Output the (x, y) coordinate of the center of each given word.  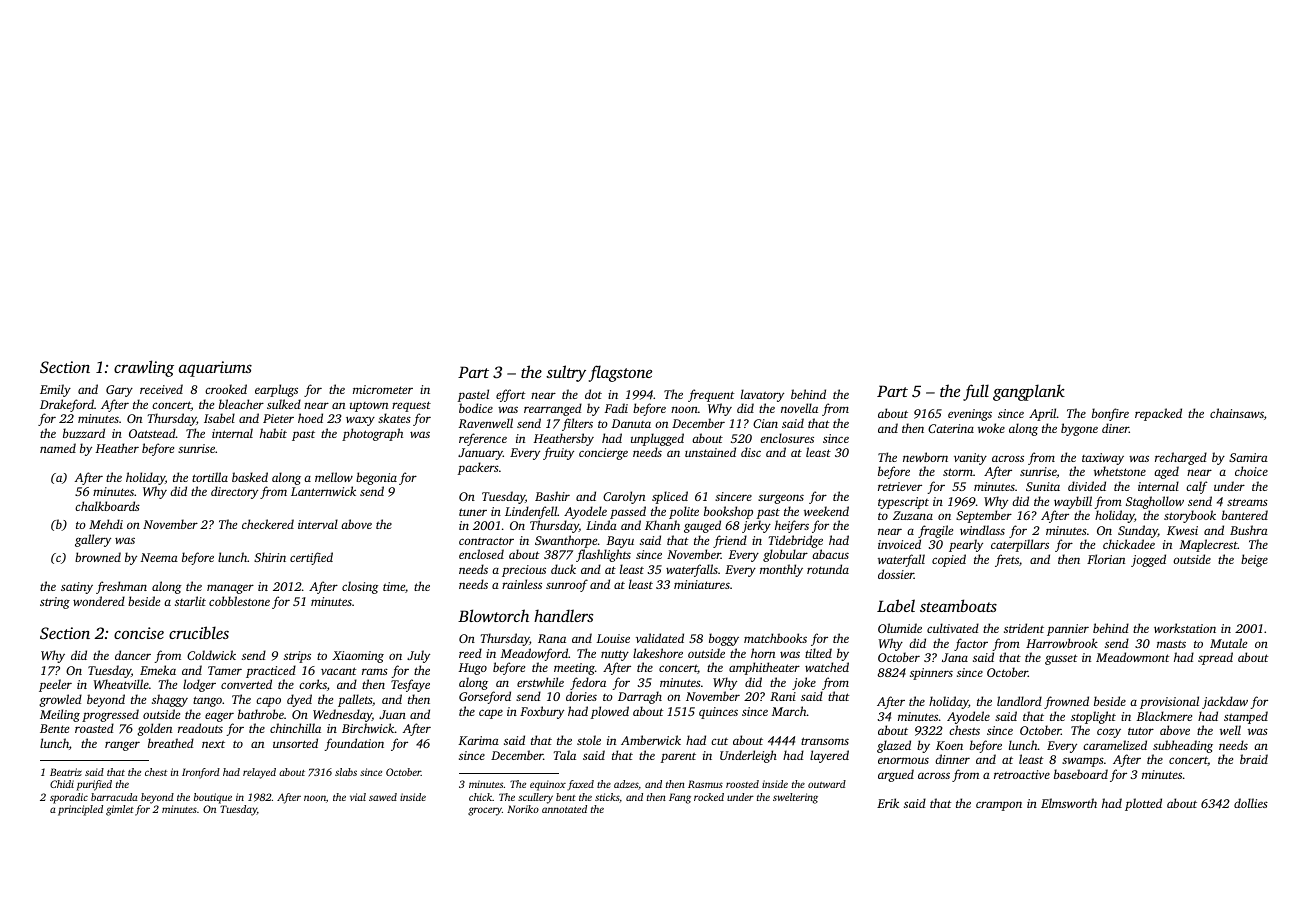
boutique (213, 798)
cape (491, 714)
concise (139, 633)
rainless (522, 584)
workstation (1185, 628)
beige (1254, 560)
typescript (903, 503)
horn (763, 653)
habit (273, 433)
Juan (392, 714)
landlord (1019, 701)
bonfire (1110, 414)
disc (751, 452)
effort (511, 395)
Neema (159, 557)
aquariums (215, 369)
